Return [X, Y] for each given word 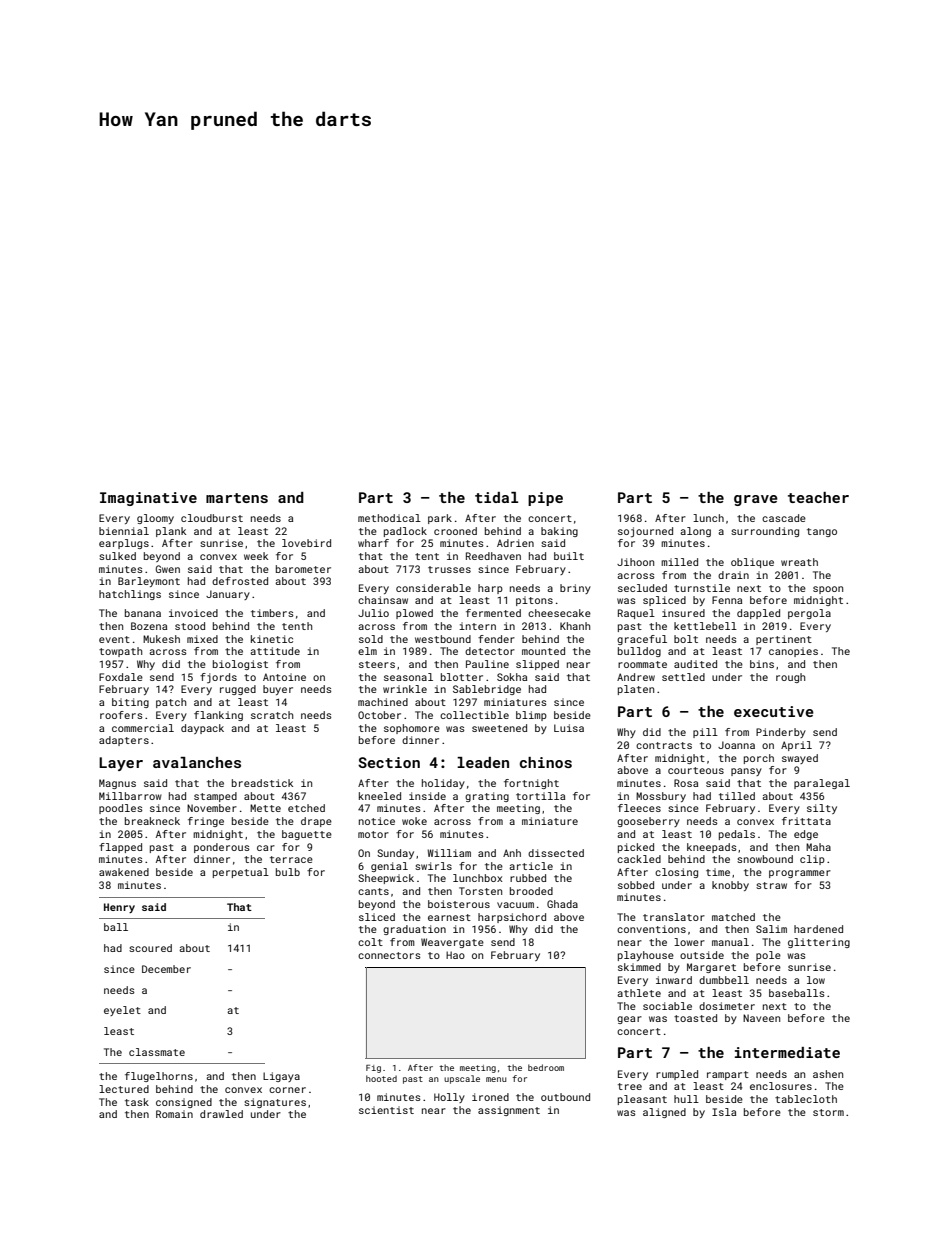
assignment [509, 1111]
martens [237, 498]
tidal [496, 497]
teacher [818, 497]
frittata [806, 821]
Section [389, 762]
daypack [202, 729]
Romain [174, 1114]
